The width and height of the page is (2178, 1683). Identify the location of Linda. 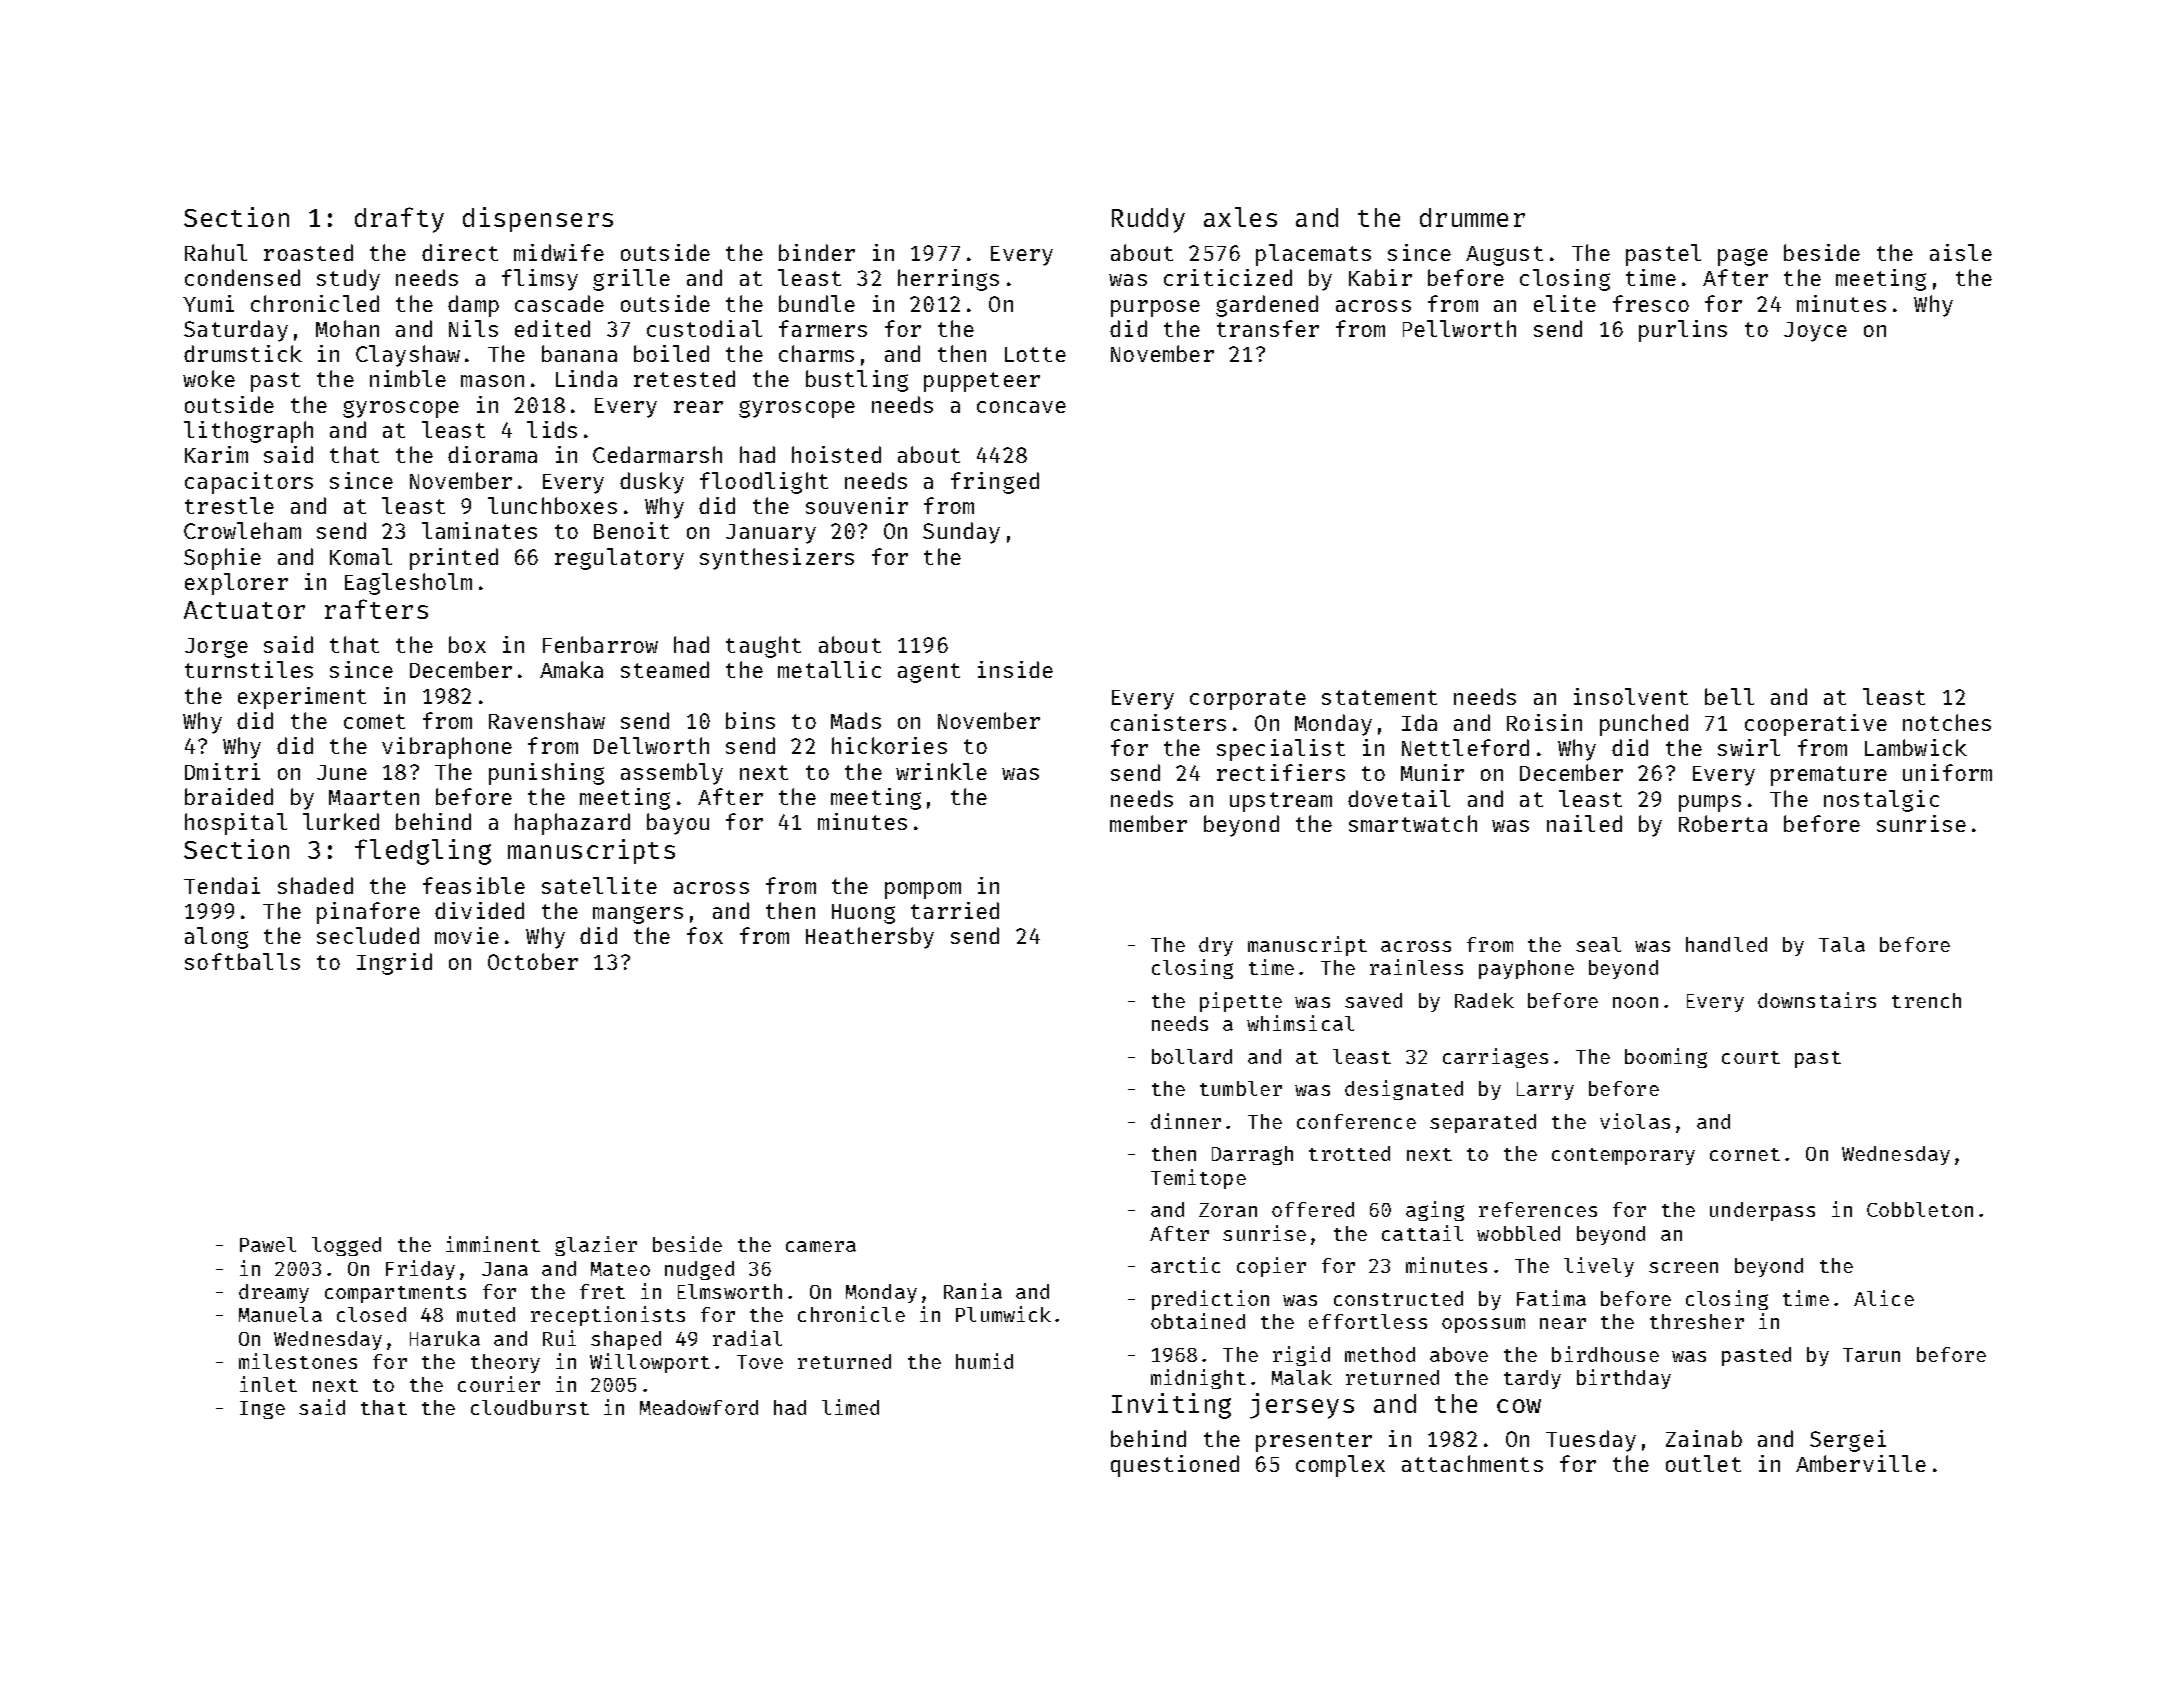
(586, 378).
